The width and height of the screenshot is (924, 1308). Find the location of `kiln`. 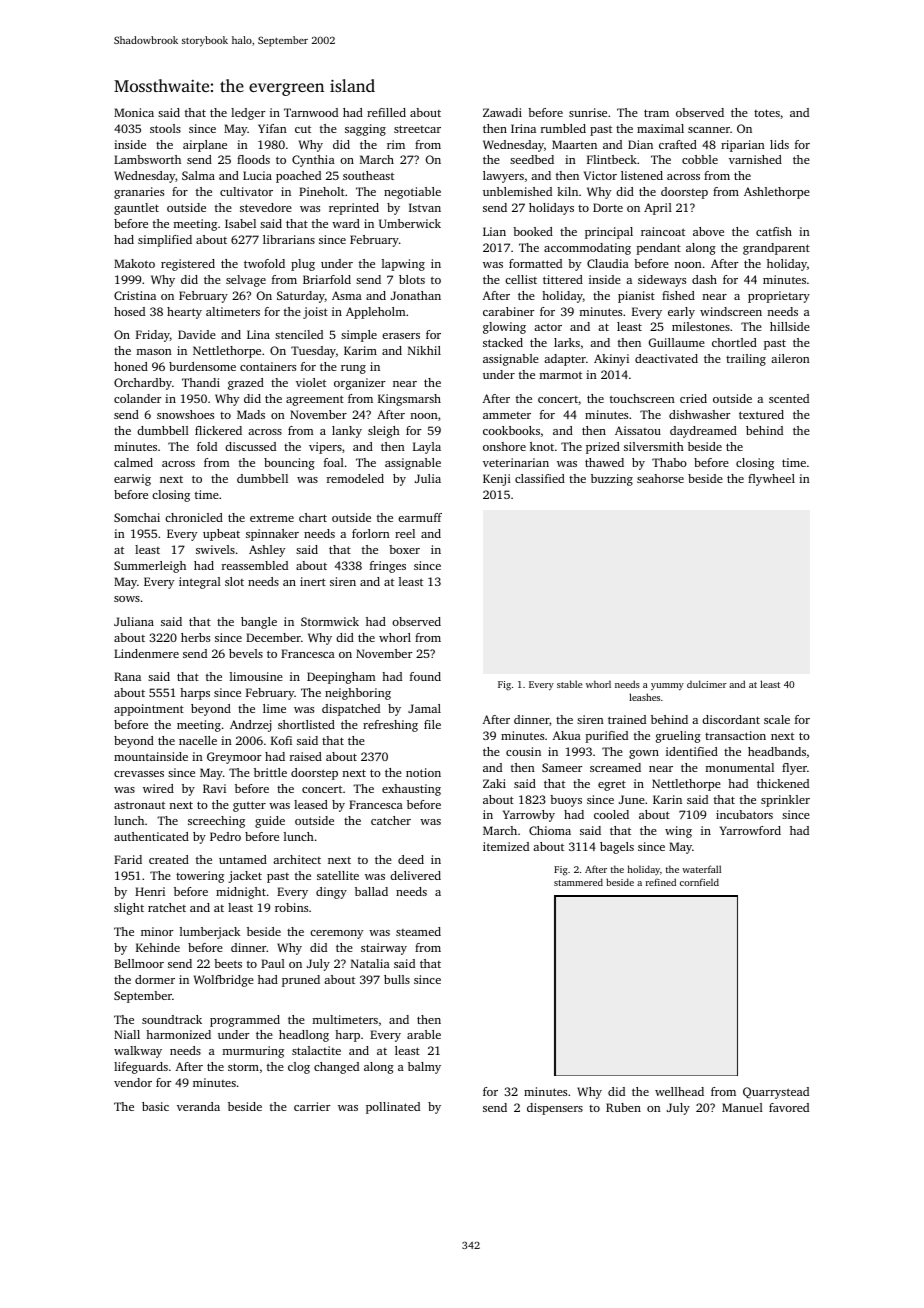

kiln is located at coordinates (567, 191).
